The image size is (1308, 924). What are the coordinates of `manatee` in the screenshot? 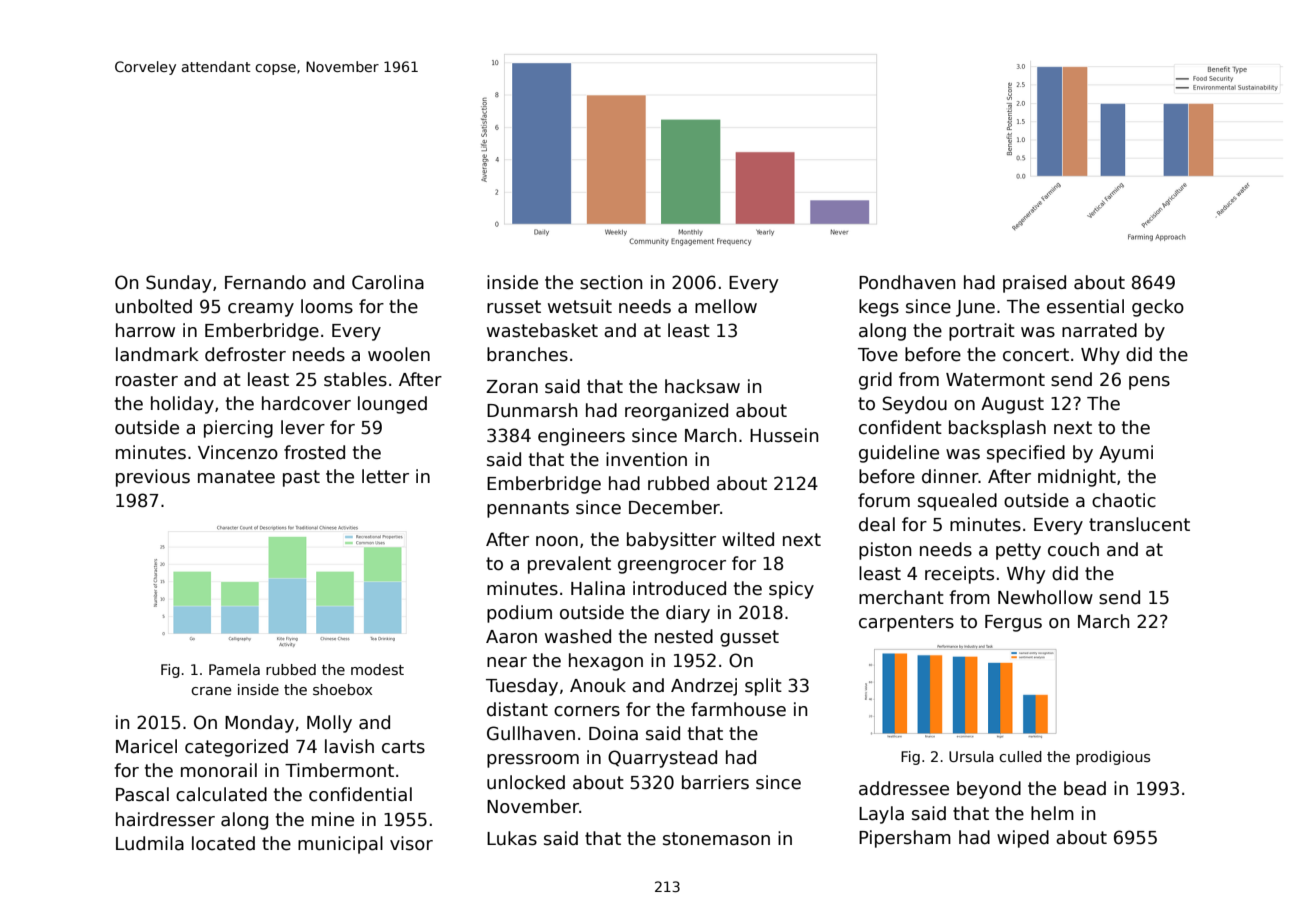 It's located at (236, 477).
